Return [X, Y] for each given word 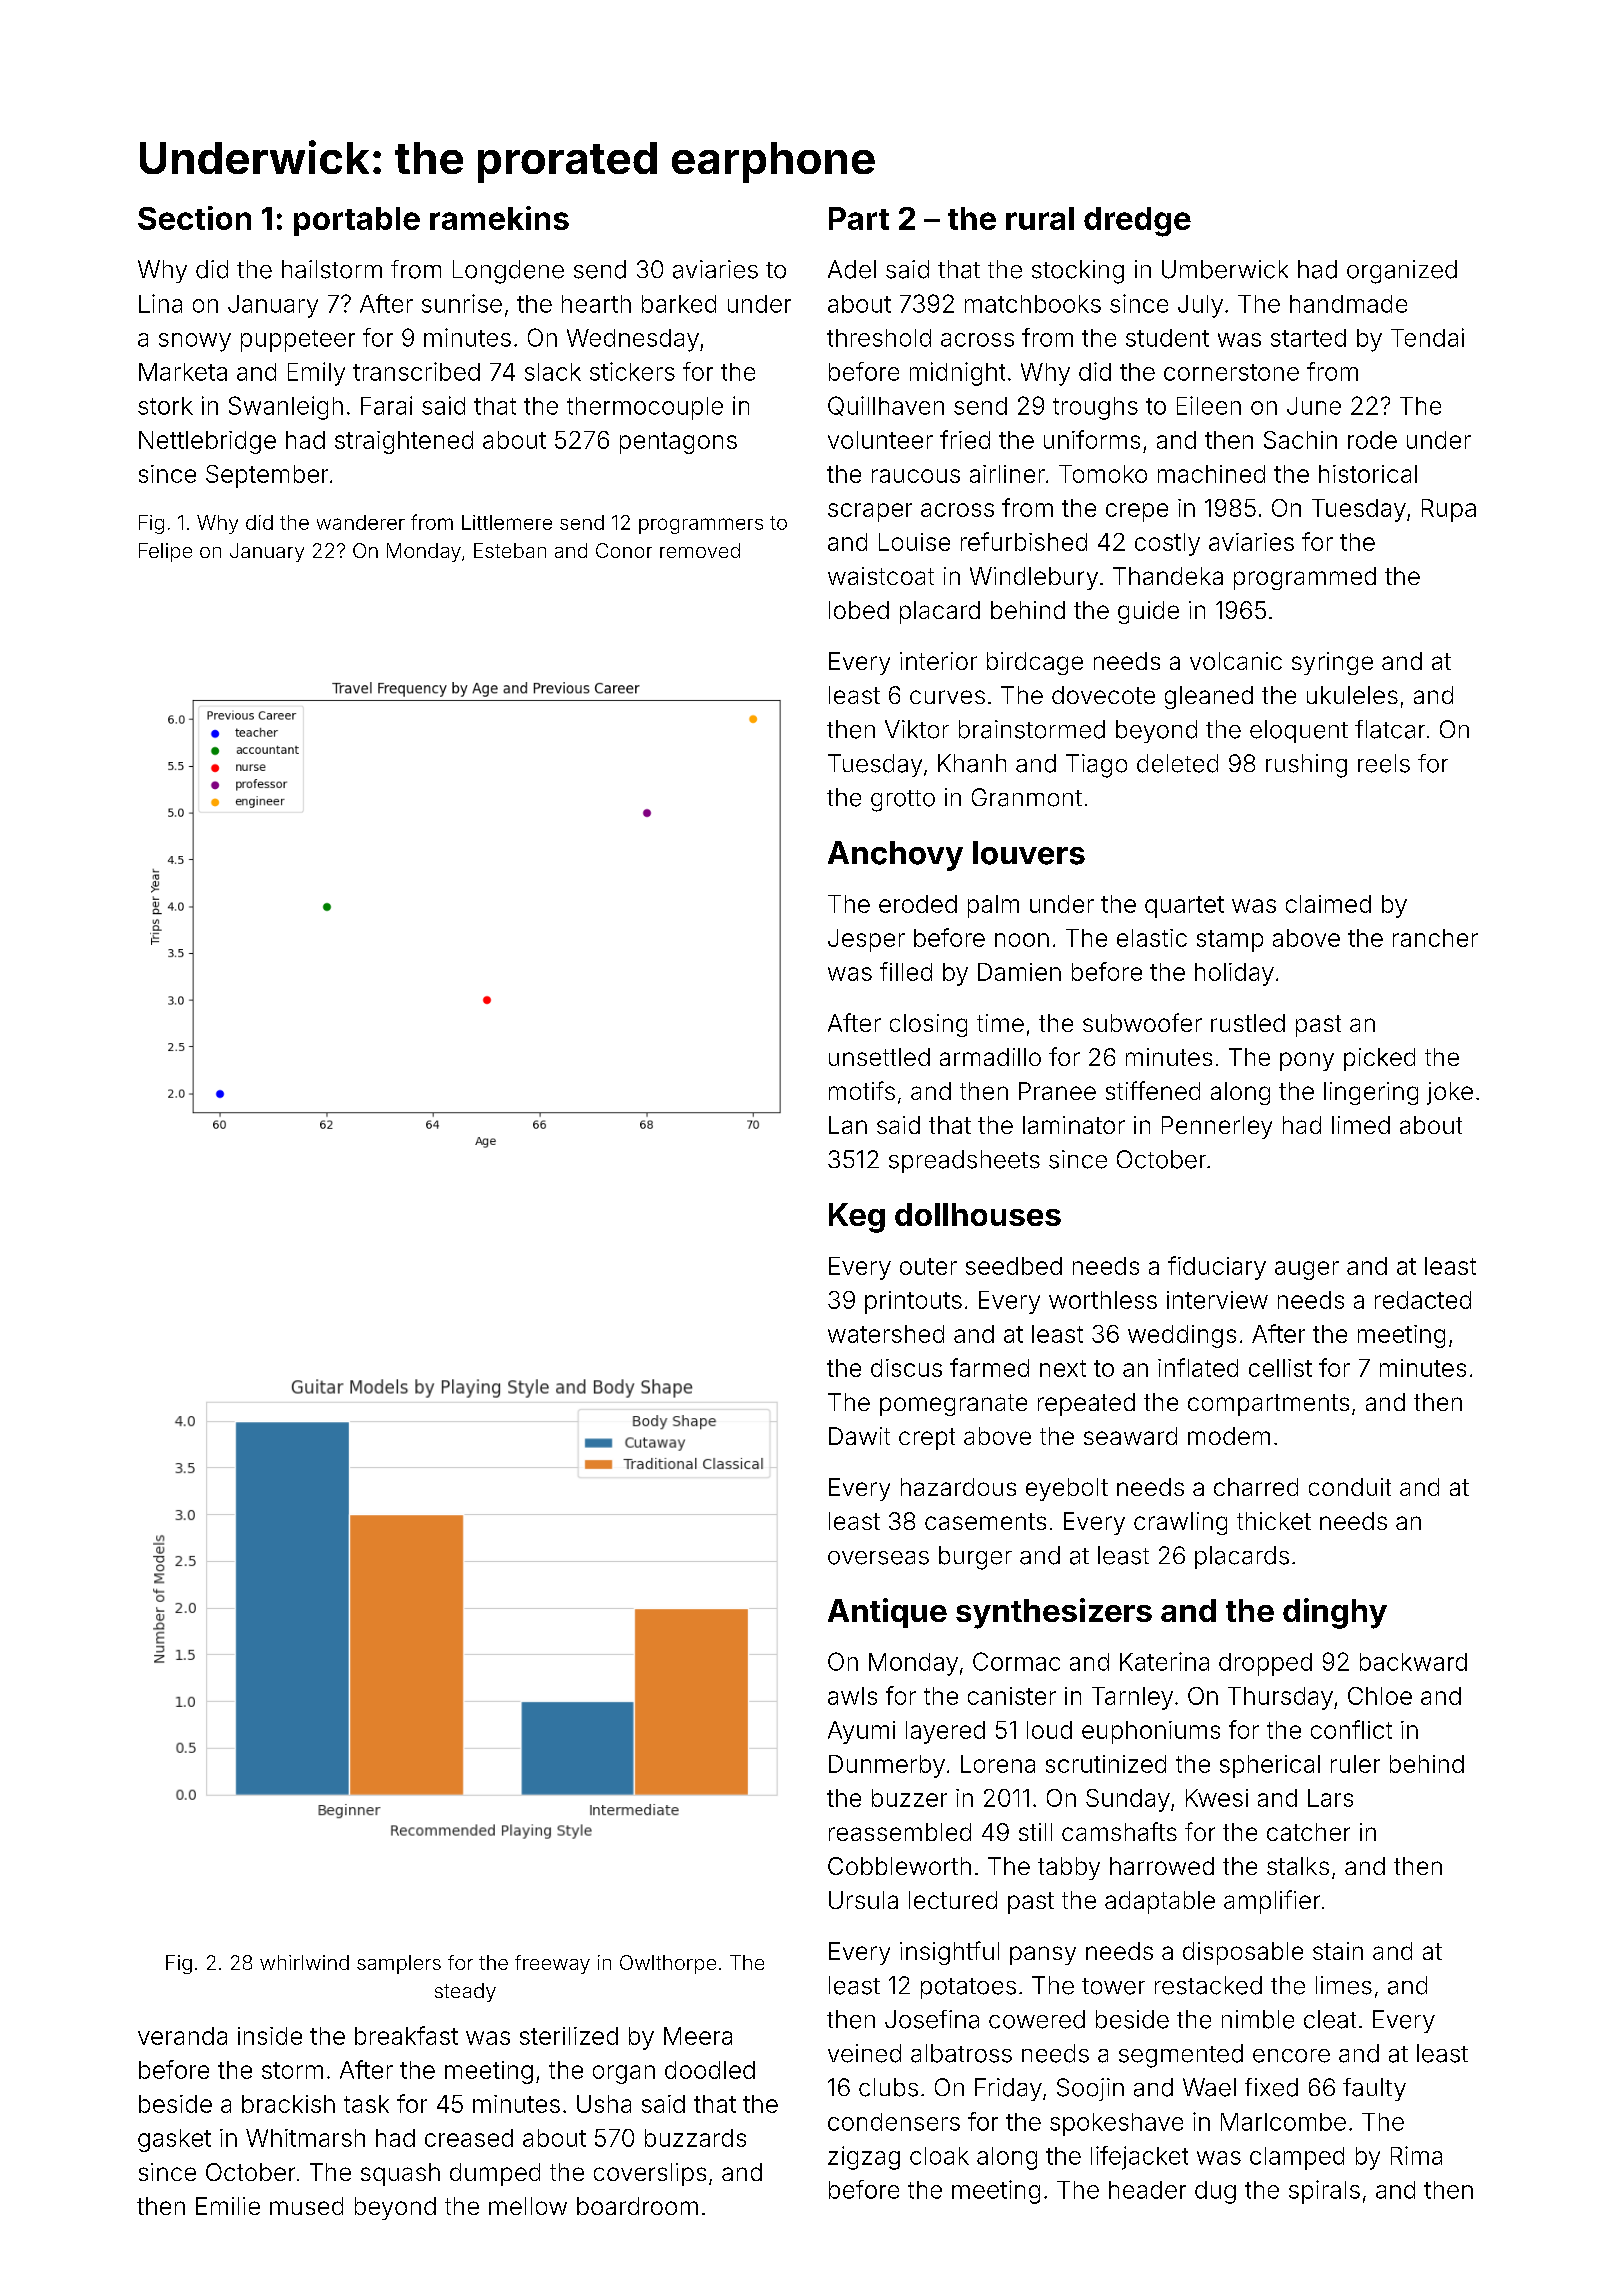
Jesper [866, 940]
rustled [1248, 1023]
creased [469, 2138]
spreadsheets [964, 1161]
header [1147, 2190]
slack [553, 372]
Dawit [859, 1436]
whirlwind [304, 1962]
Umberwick [1225, 269]
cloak [939, 2156]
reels [1384, 763]
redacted [1423, 1300]
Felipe [165, 552]
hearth [596, 304]
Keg [857, 1218]
